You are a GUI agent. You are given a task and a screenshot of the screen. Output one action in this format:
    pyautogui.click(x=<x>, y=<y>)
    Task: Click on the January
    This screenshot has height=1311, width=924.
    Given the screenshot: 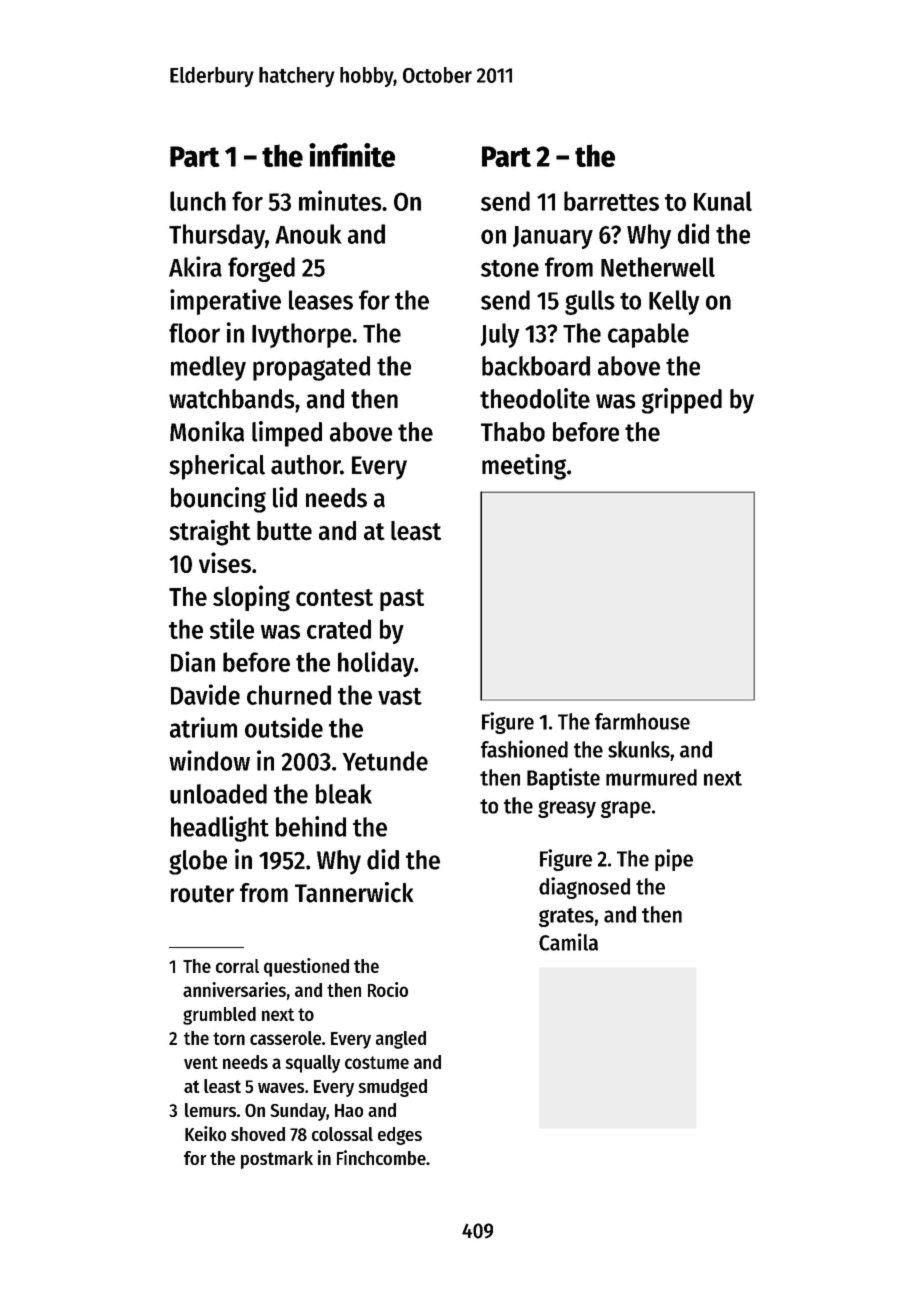 What is the action you would take?
    pyautogui.click(x=553, y=237)
